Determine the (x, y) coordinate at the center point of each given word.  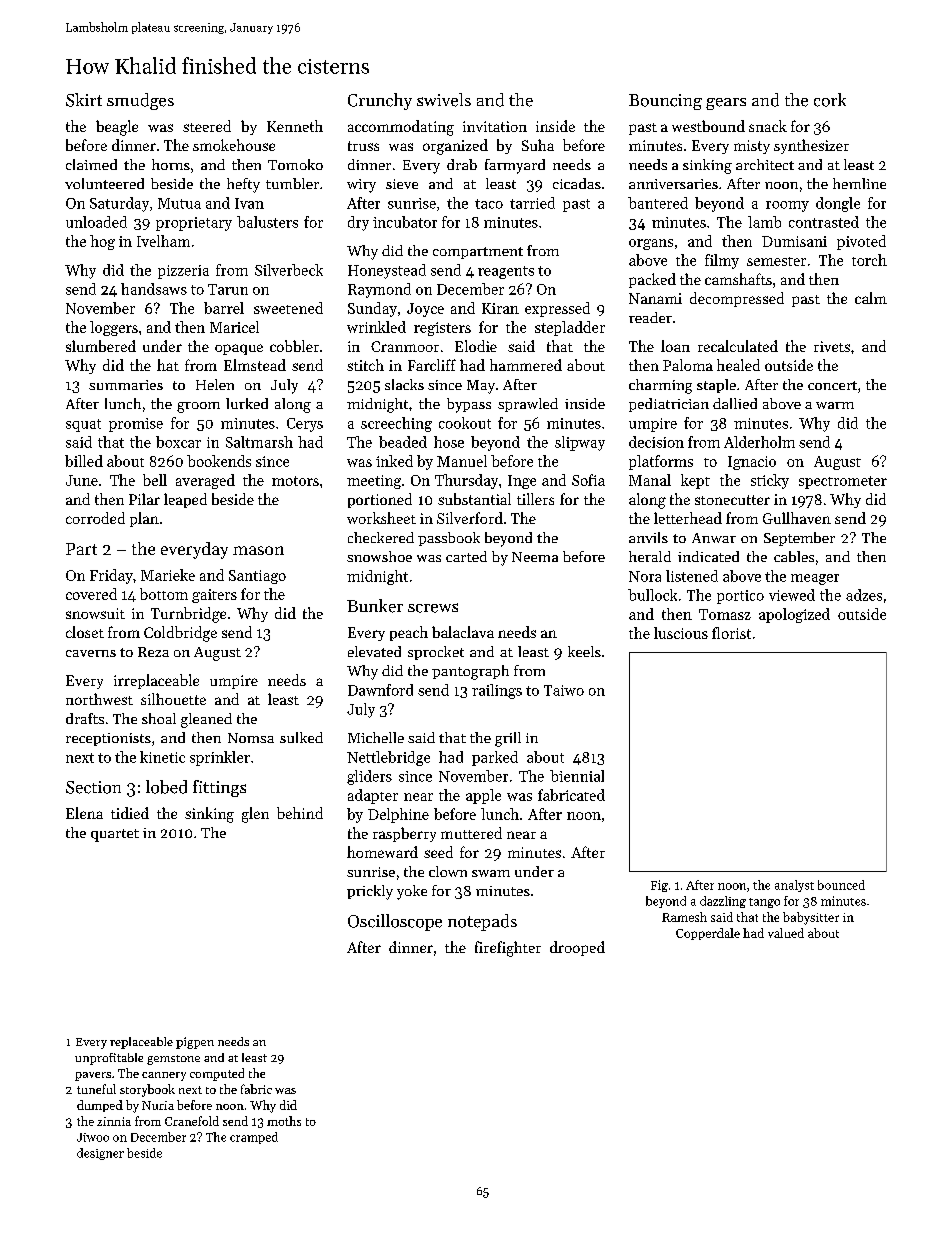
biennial (577, 776)
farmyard (515, 166)
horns (171, 164)
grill (508, 739)
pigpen (195, 1043)
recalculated (738, 346)
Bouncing (665, 102)
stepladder (570, 328)
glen (255, 815)
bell (155, 480)
